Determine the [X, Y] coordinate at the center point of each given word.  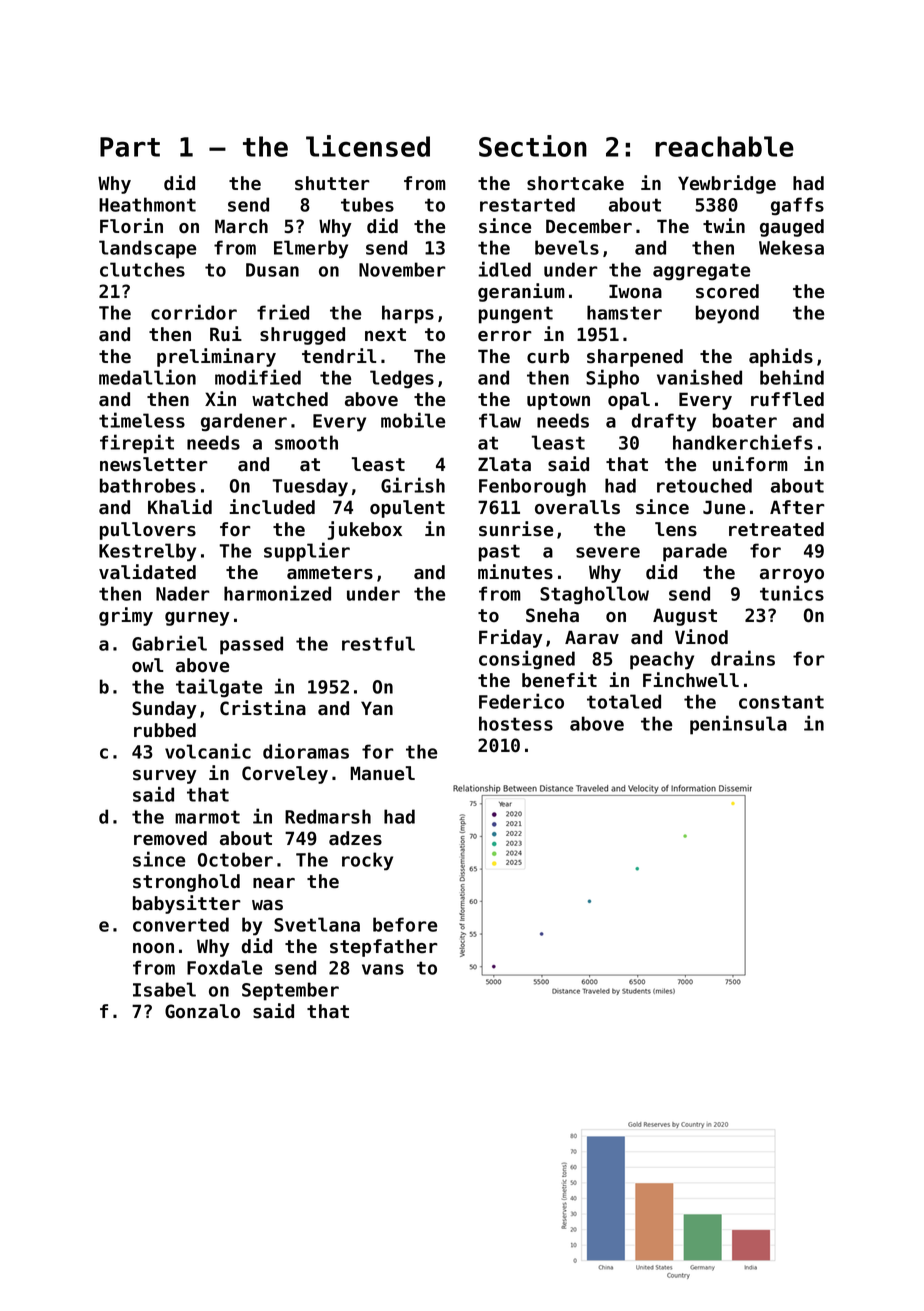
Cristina [263, 708]
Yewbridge [727, 184]
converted [181, 924]
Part [130, 147]
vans [383, 969]
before [405, 924]
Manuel [382, 773]
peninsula [738, 725]
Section [533, 146]
